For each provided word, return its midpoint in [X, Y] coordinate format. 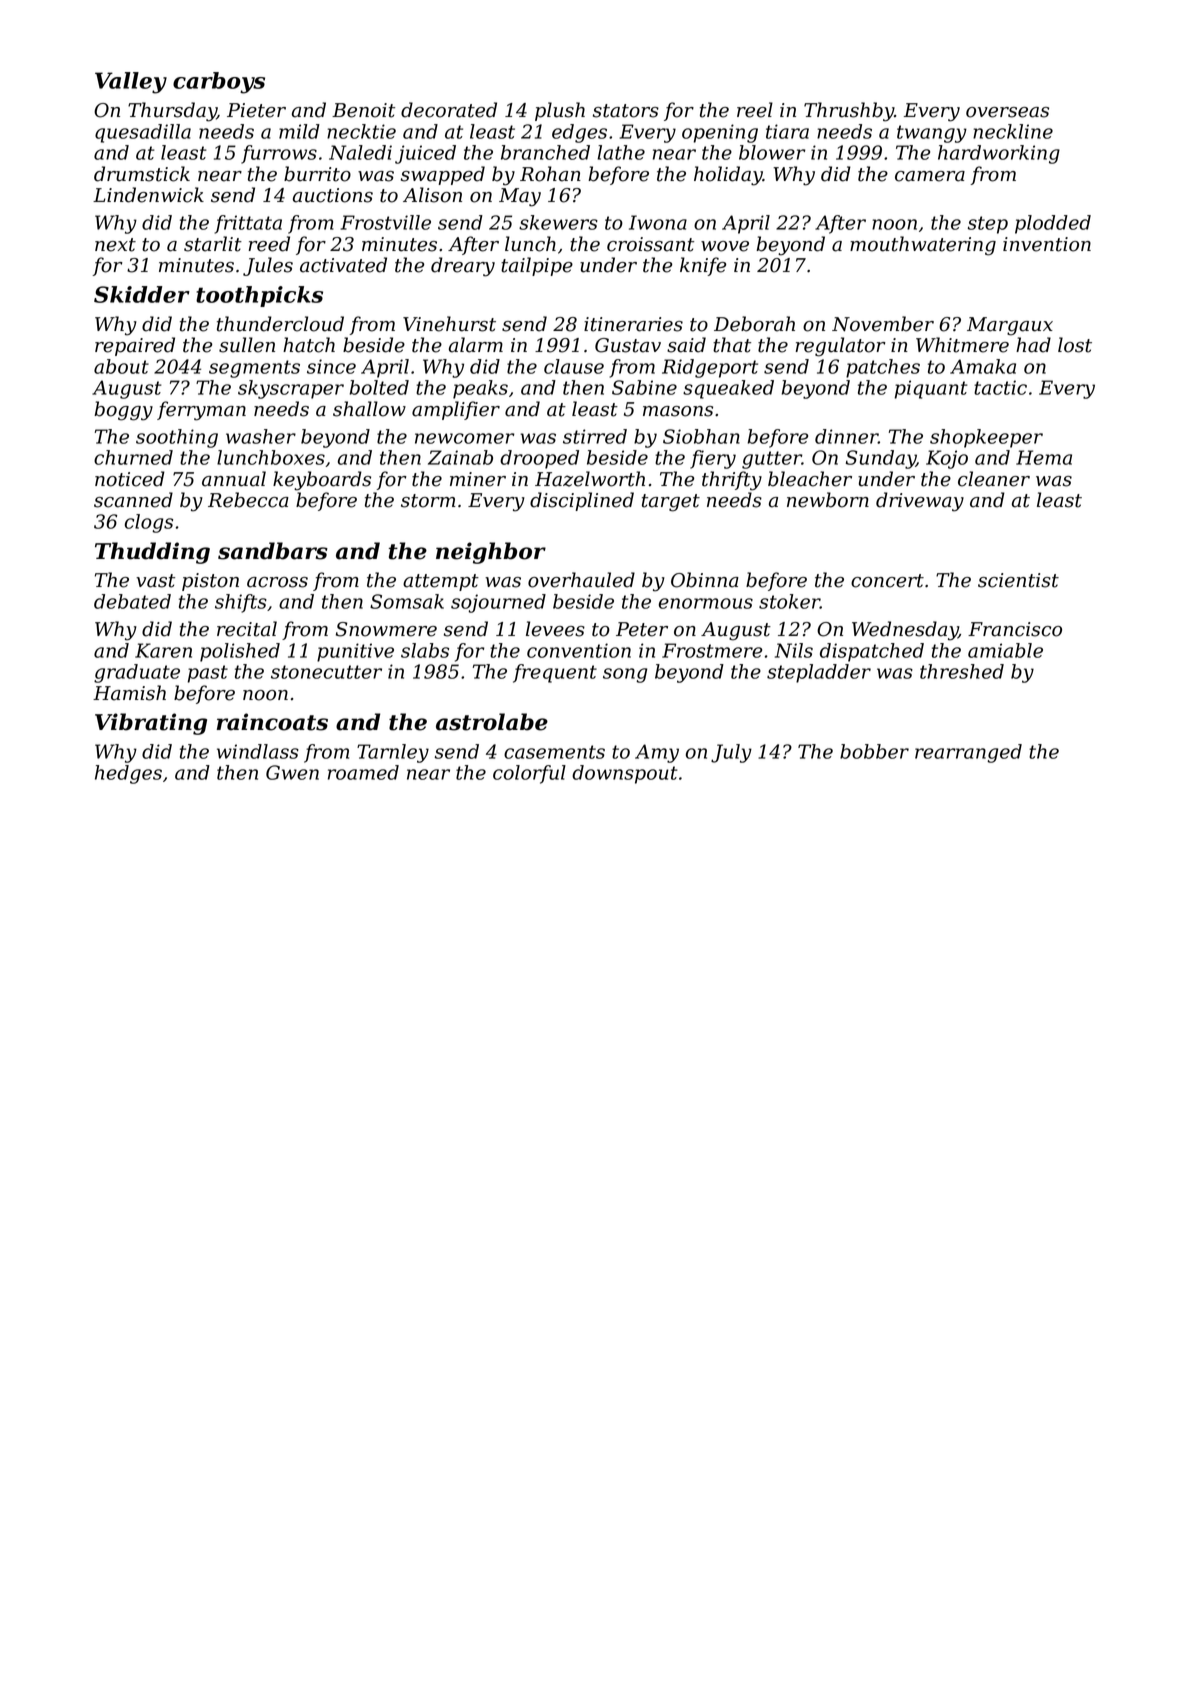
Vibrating [151, 724]
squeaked [728, 389]
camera [930, 176]
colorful [529, 774]
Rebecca [248, 500]
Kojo [947, 459]
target [671, 503]
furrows [279, 154]
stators [626, 111]
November [883, 324]
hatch [309, 345]
